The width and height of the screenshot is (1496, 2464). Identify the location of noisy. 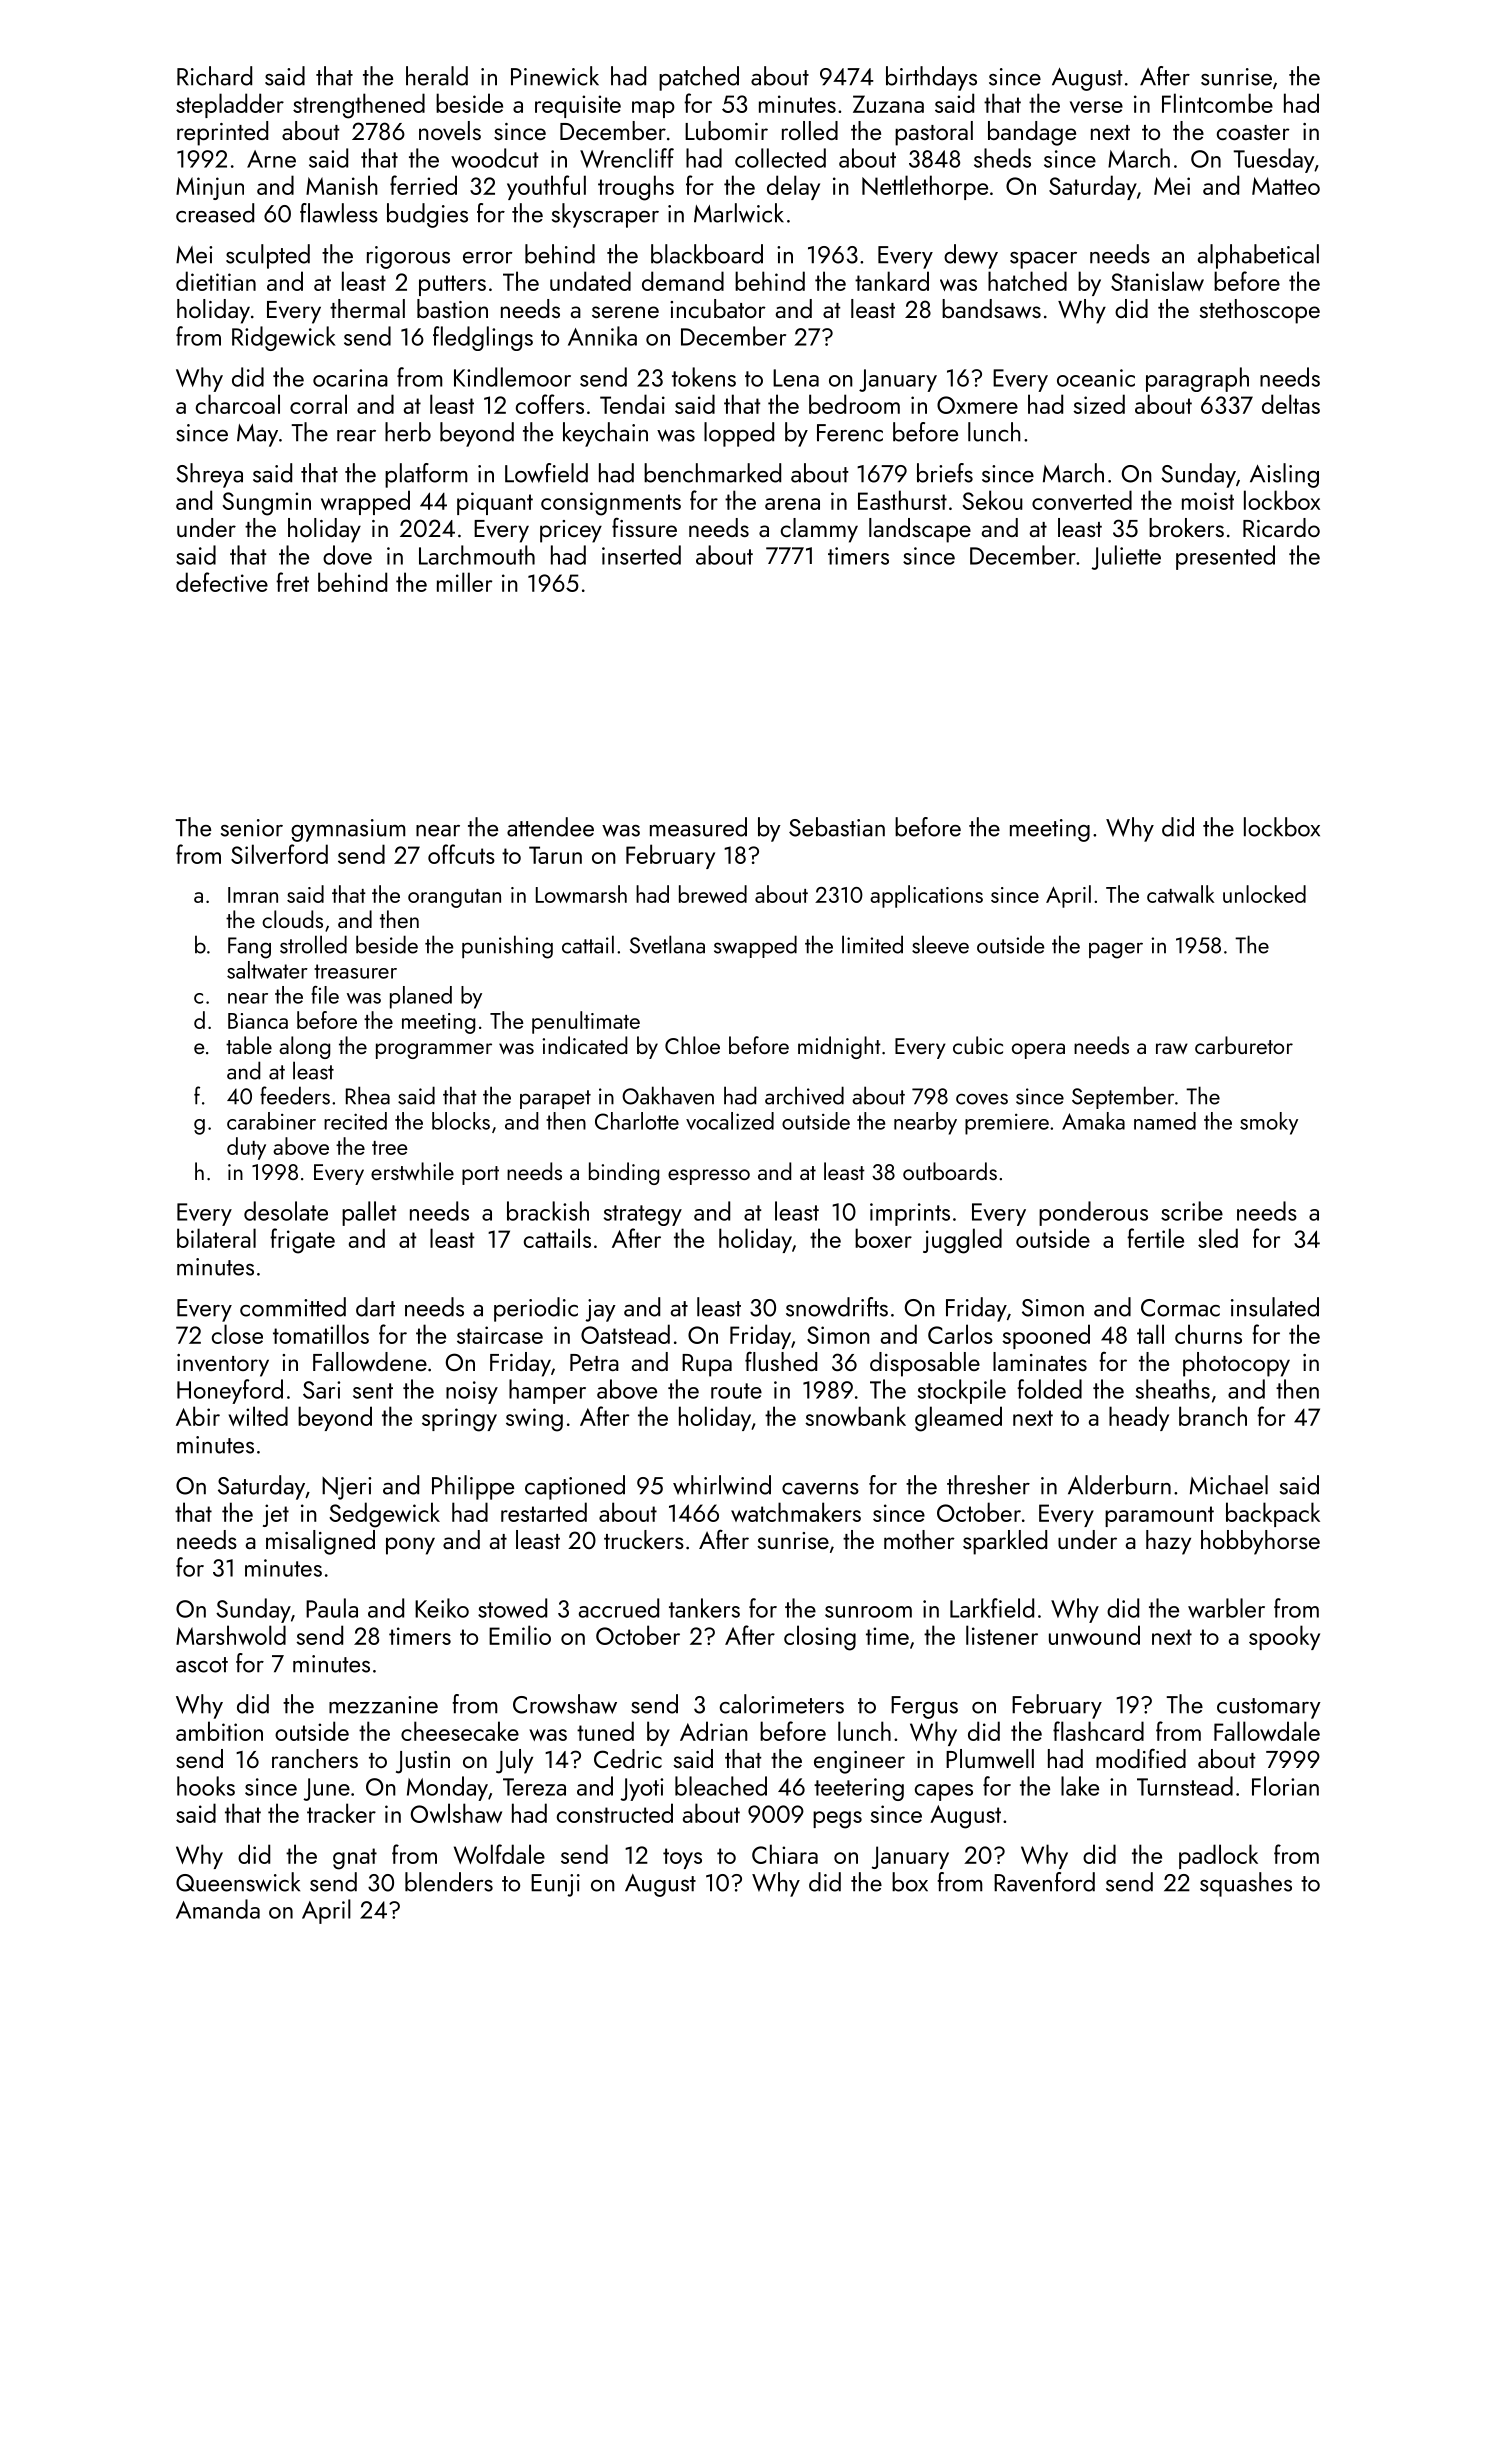
(472, 1392).
